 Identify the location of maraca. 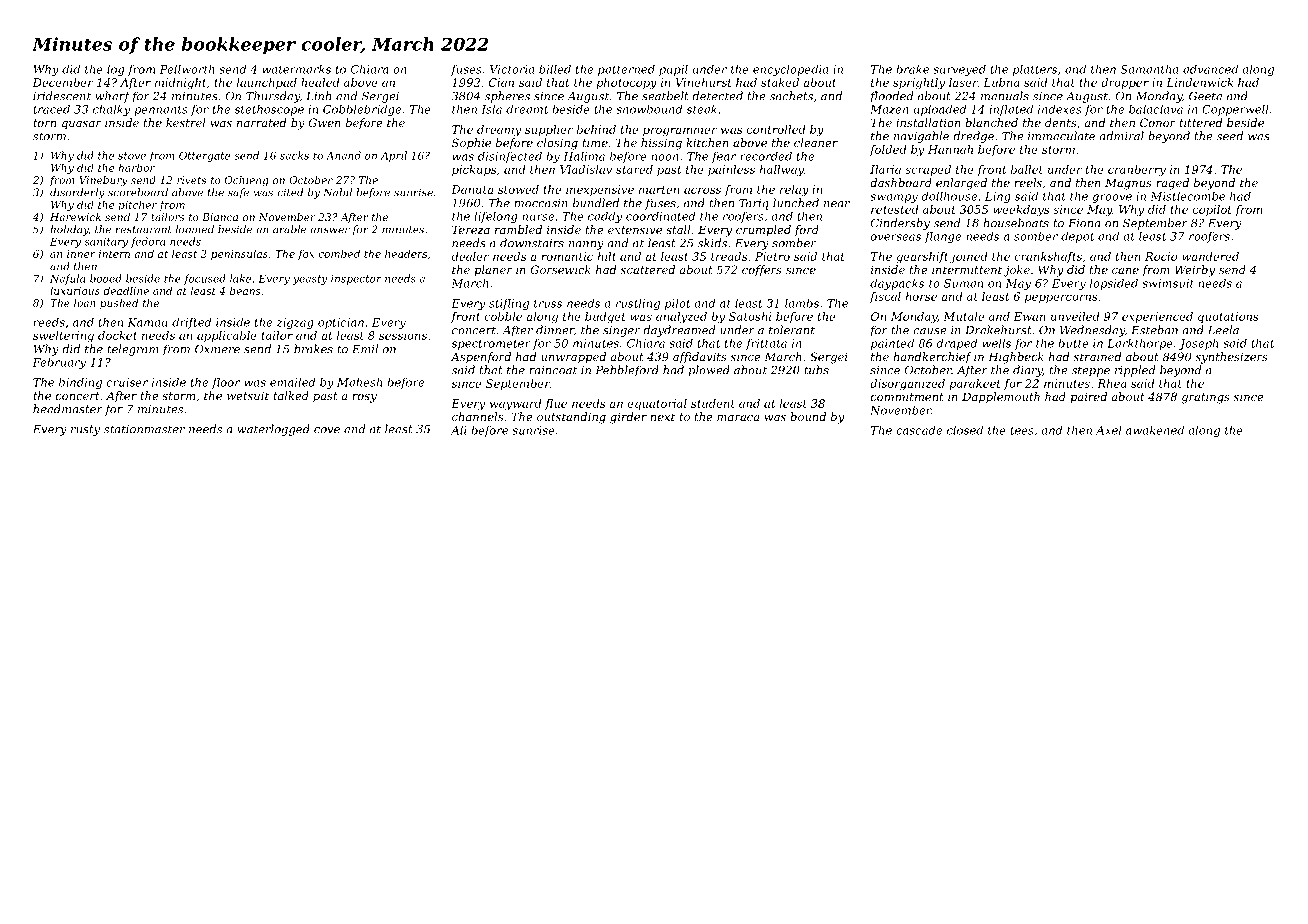
(738, 418).
